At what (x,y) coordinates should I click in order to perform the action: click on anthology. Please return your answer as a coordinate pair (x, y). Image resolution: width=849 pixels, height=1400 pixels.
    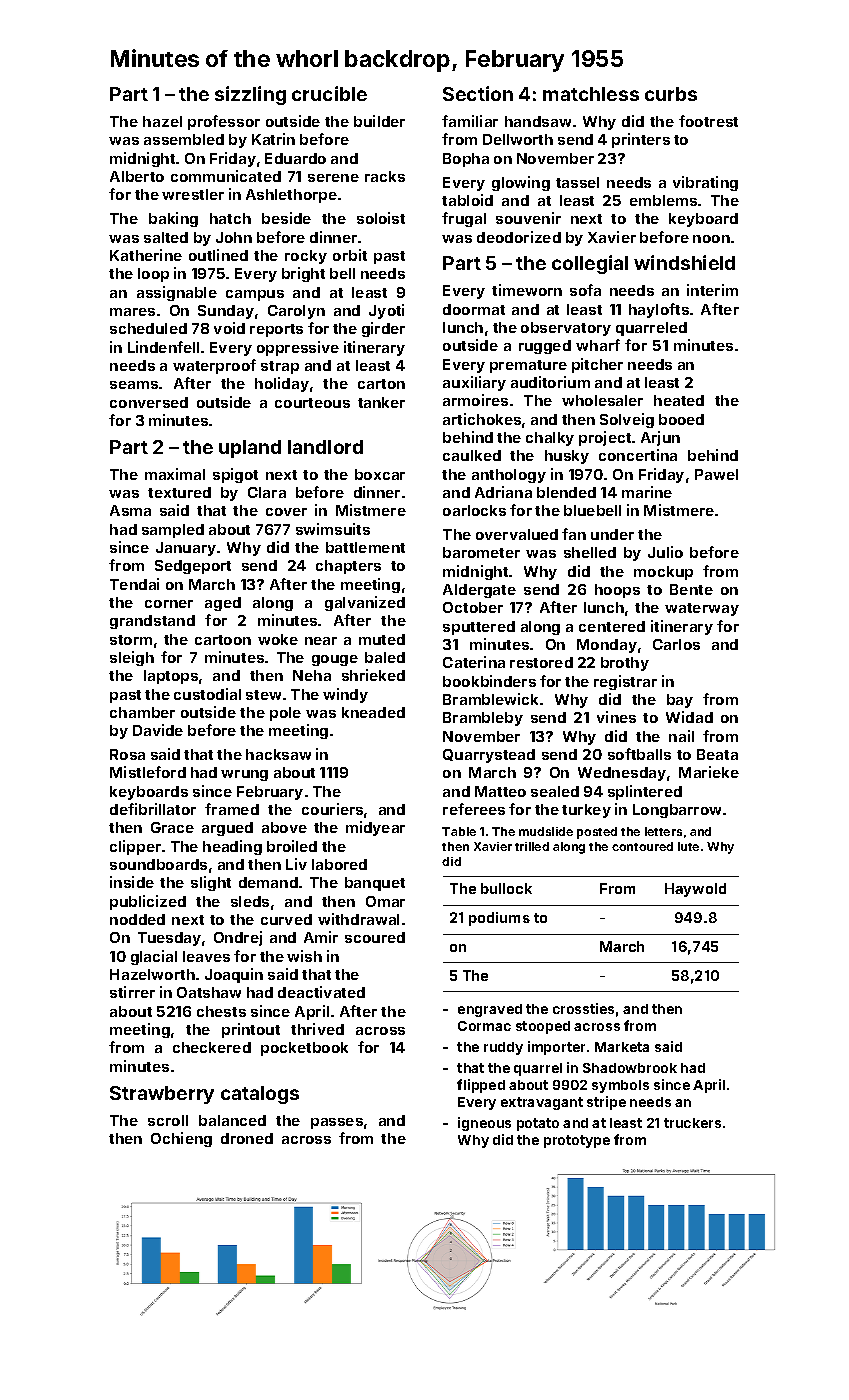
    Looking at the image, I should click on (509, 476).
